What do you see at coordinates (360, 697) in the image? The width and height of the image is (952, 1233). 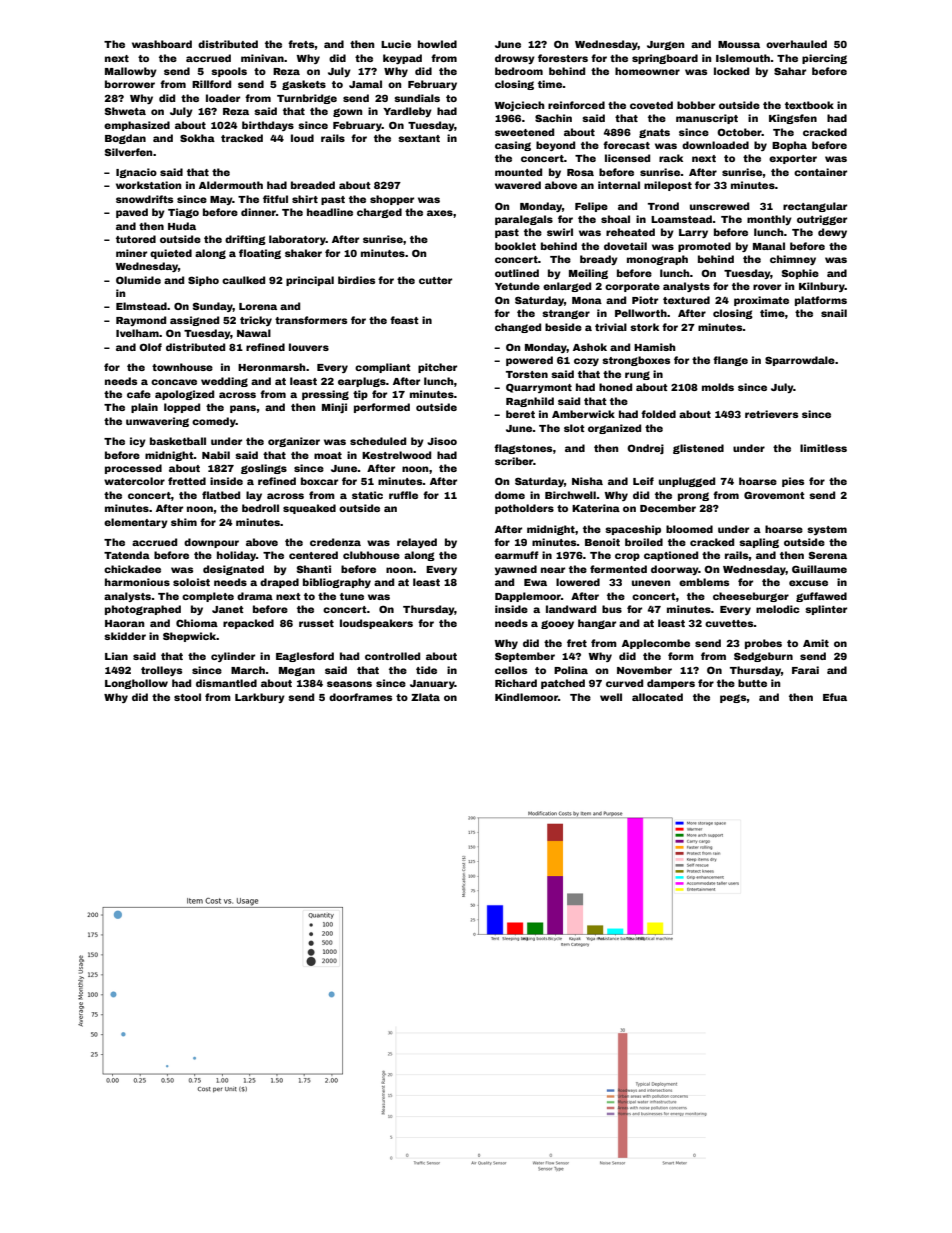 I see `doorframes` at bounding box center [360, 697].
